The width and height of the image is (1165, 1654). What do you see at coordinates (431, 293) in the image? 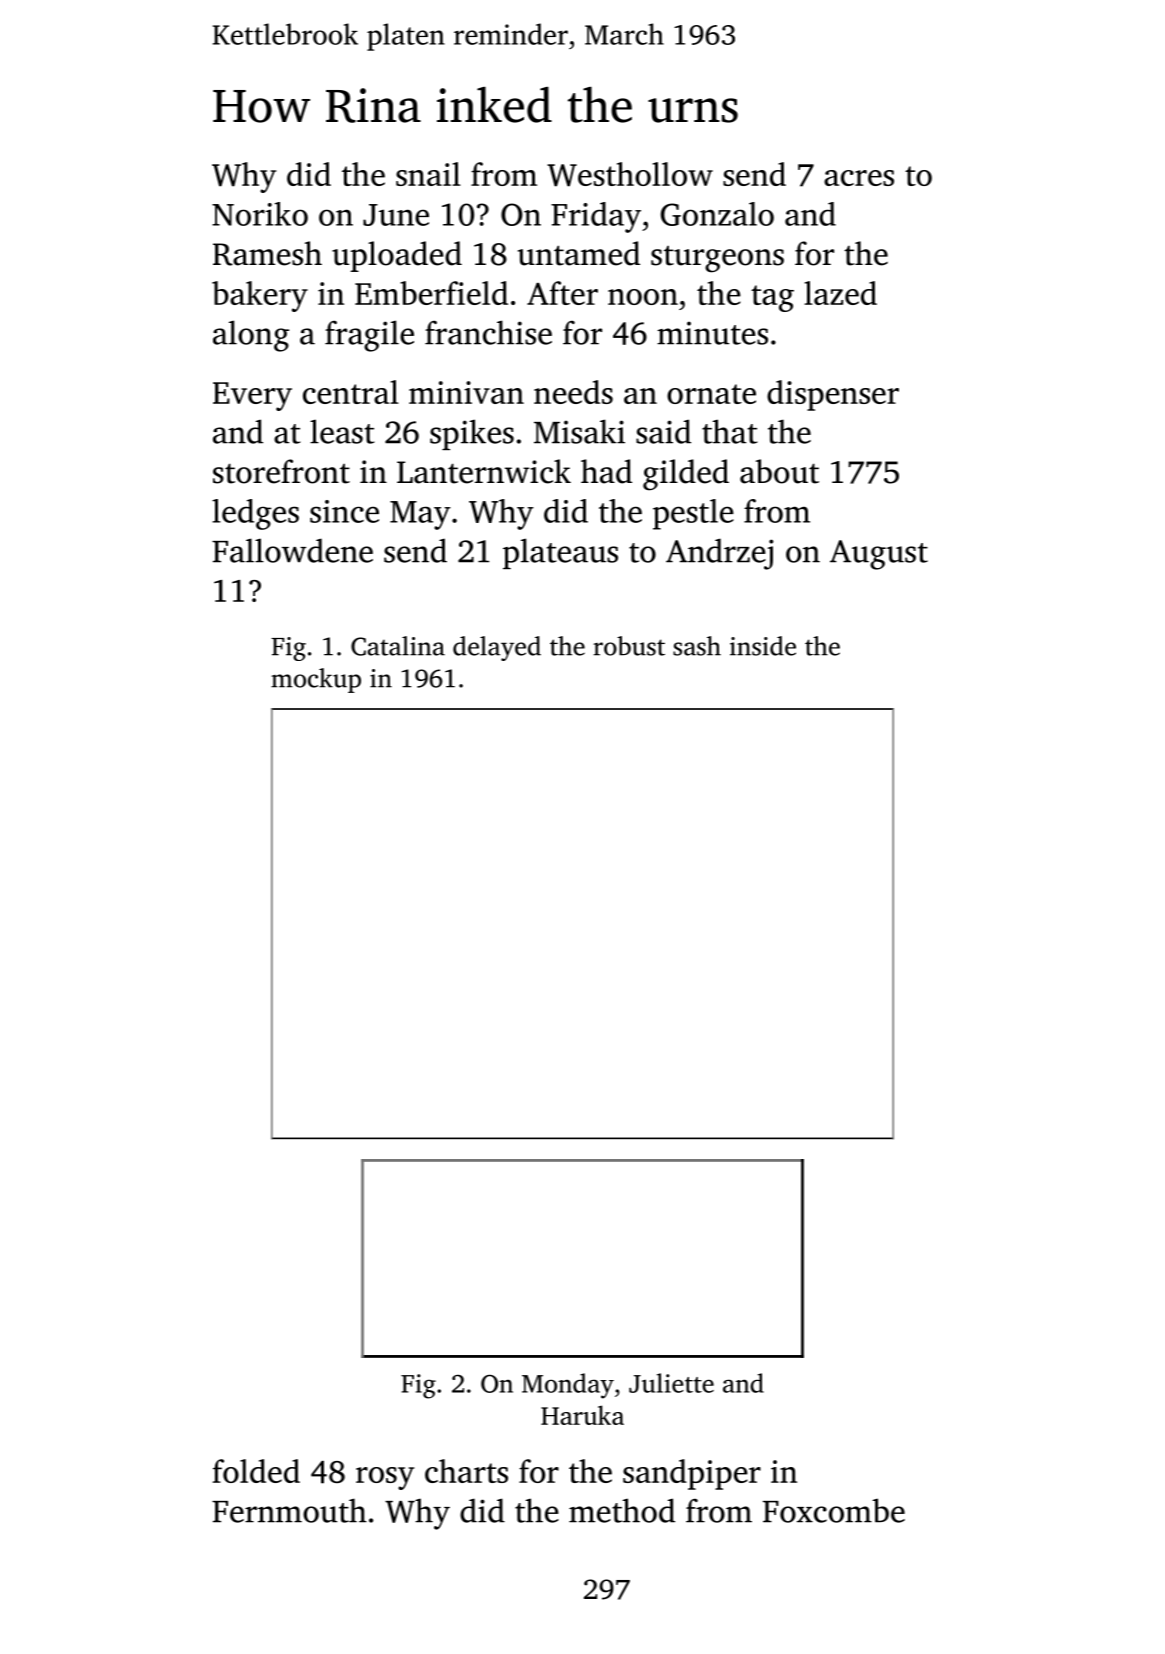
I see `Emberfield` at bounding box center [431, 293].
